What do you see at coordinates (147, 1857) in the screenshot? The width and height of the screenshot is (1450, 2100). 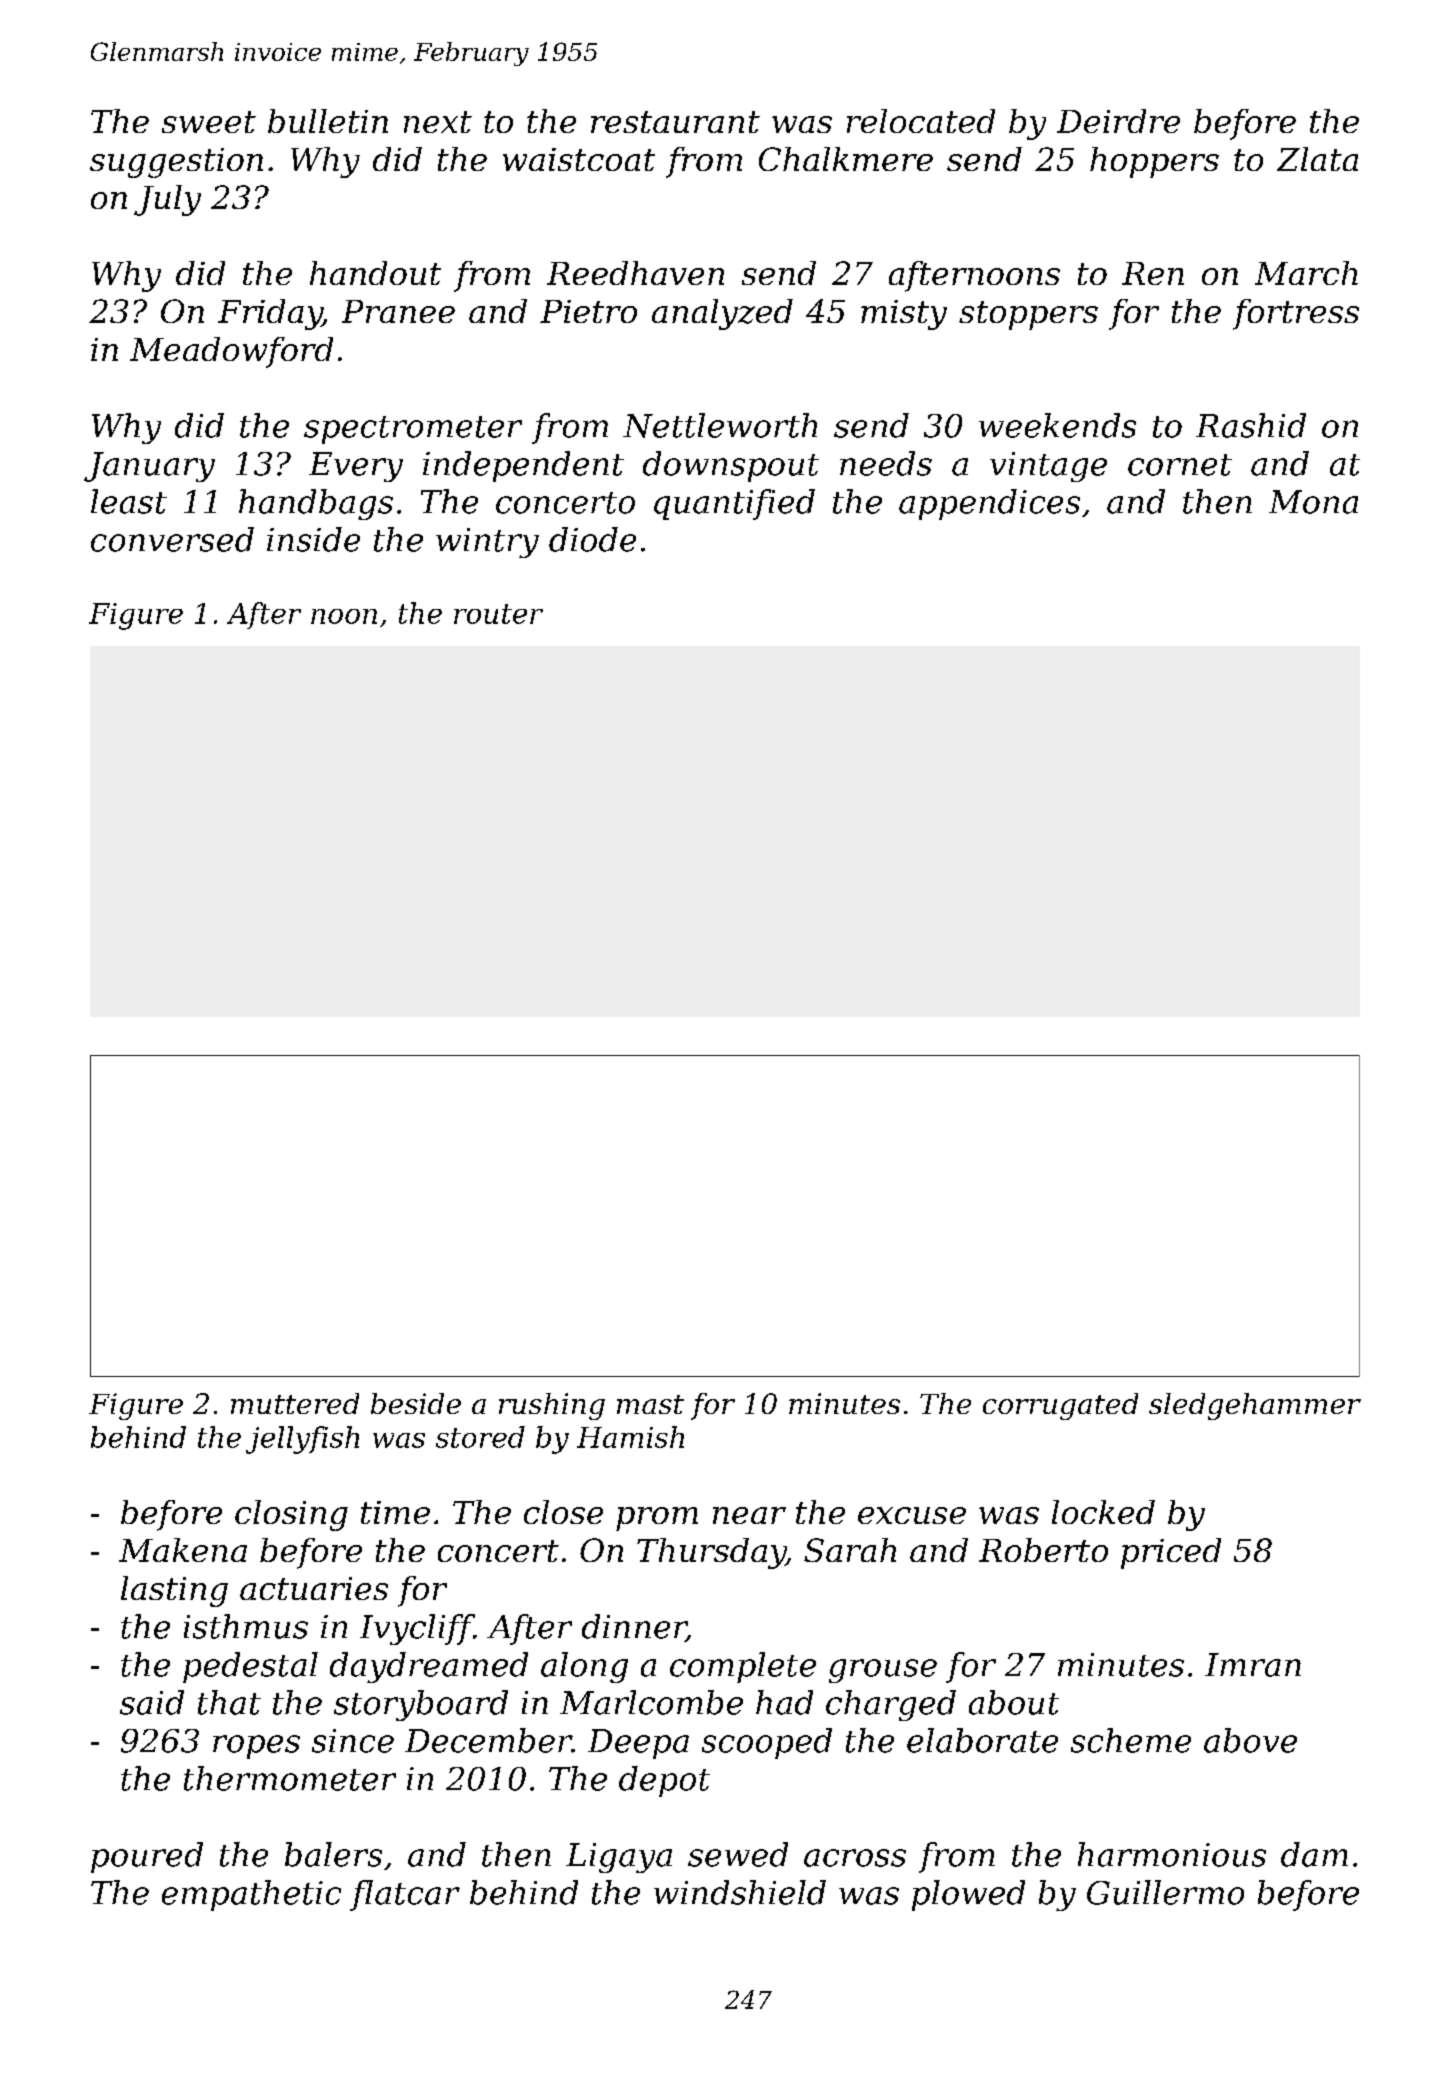 I see `poured` at bounding box center [147, 1857].
